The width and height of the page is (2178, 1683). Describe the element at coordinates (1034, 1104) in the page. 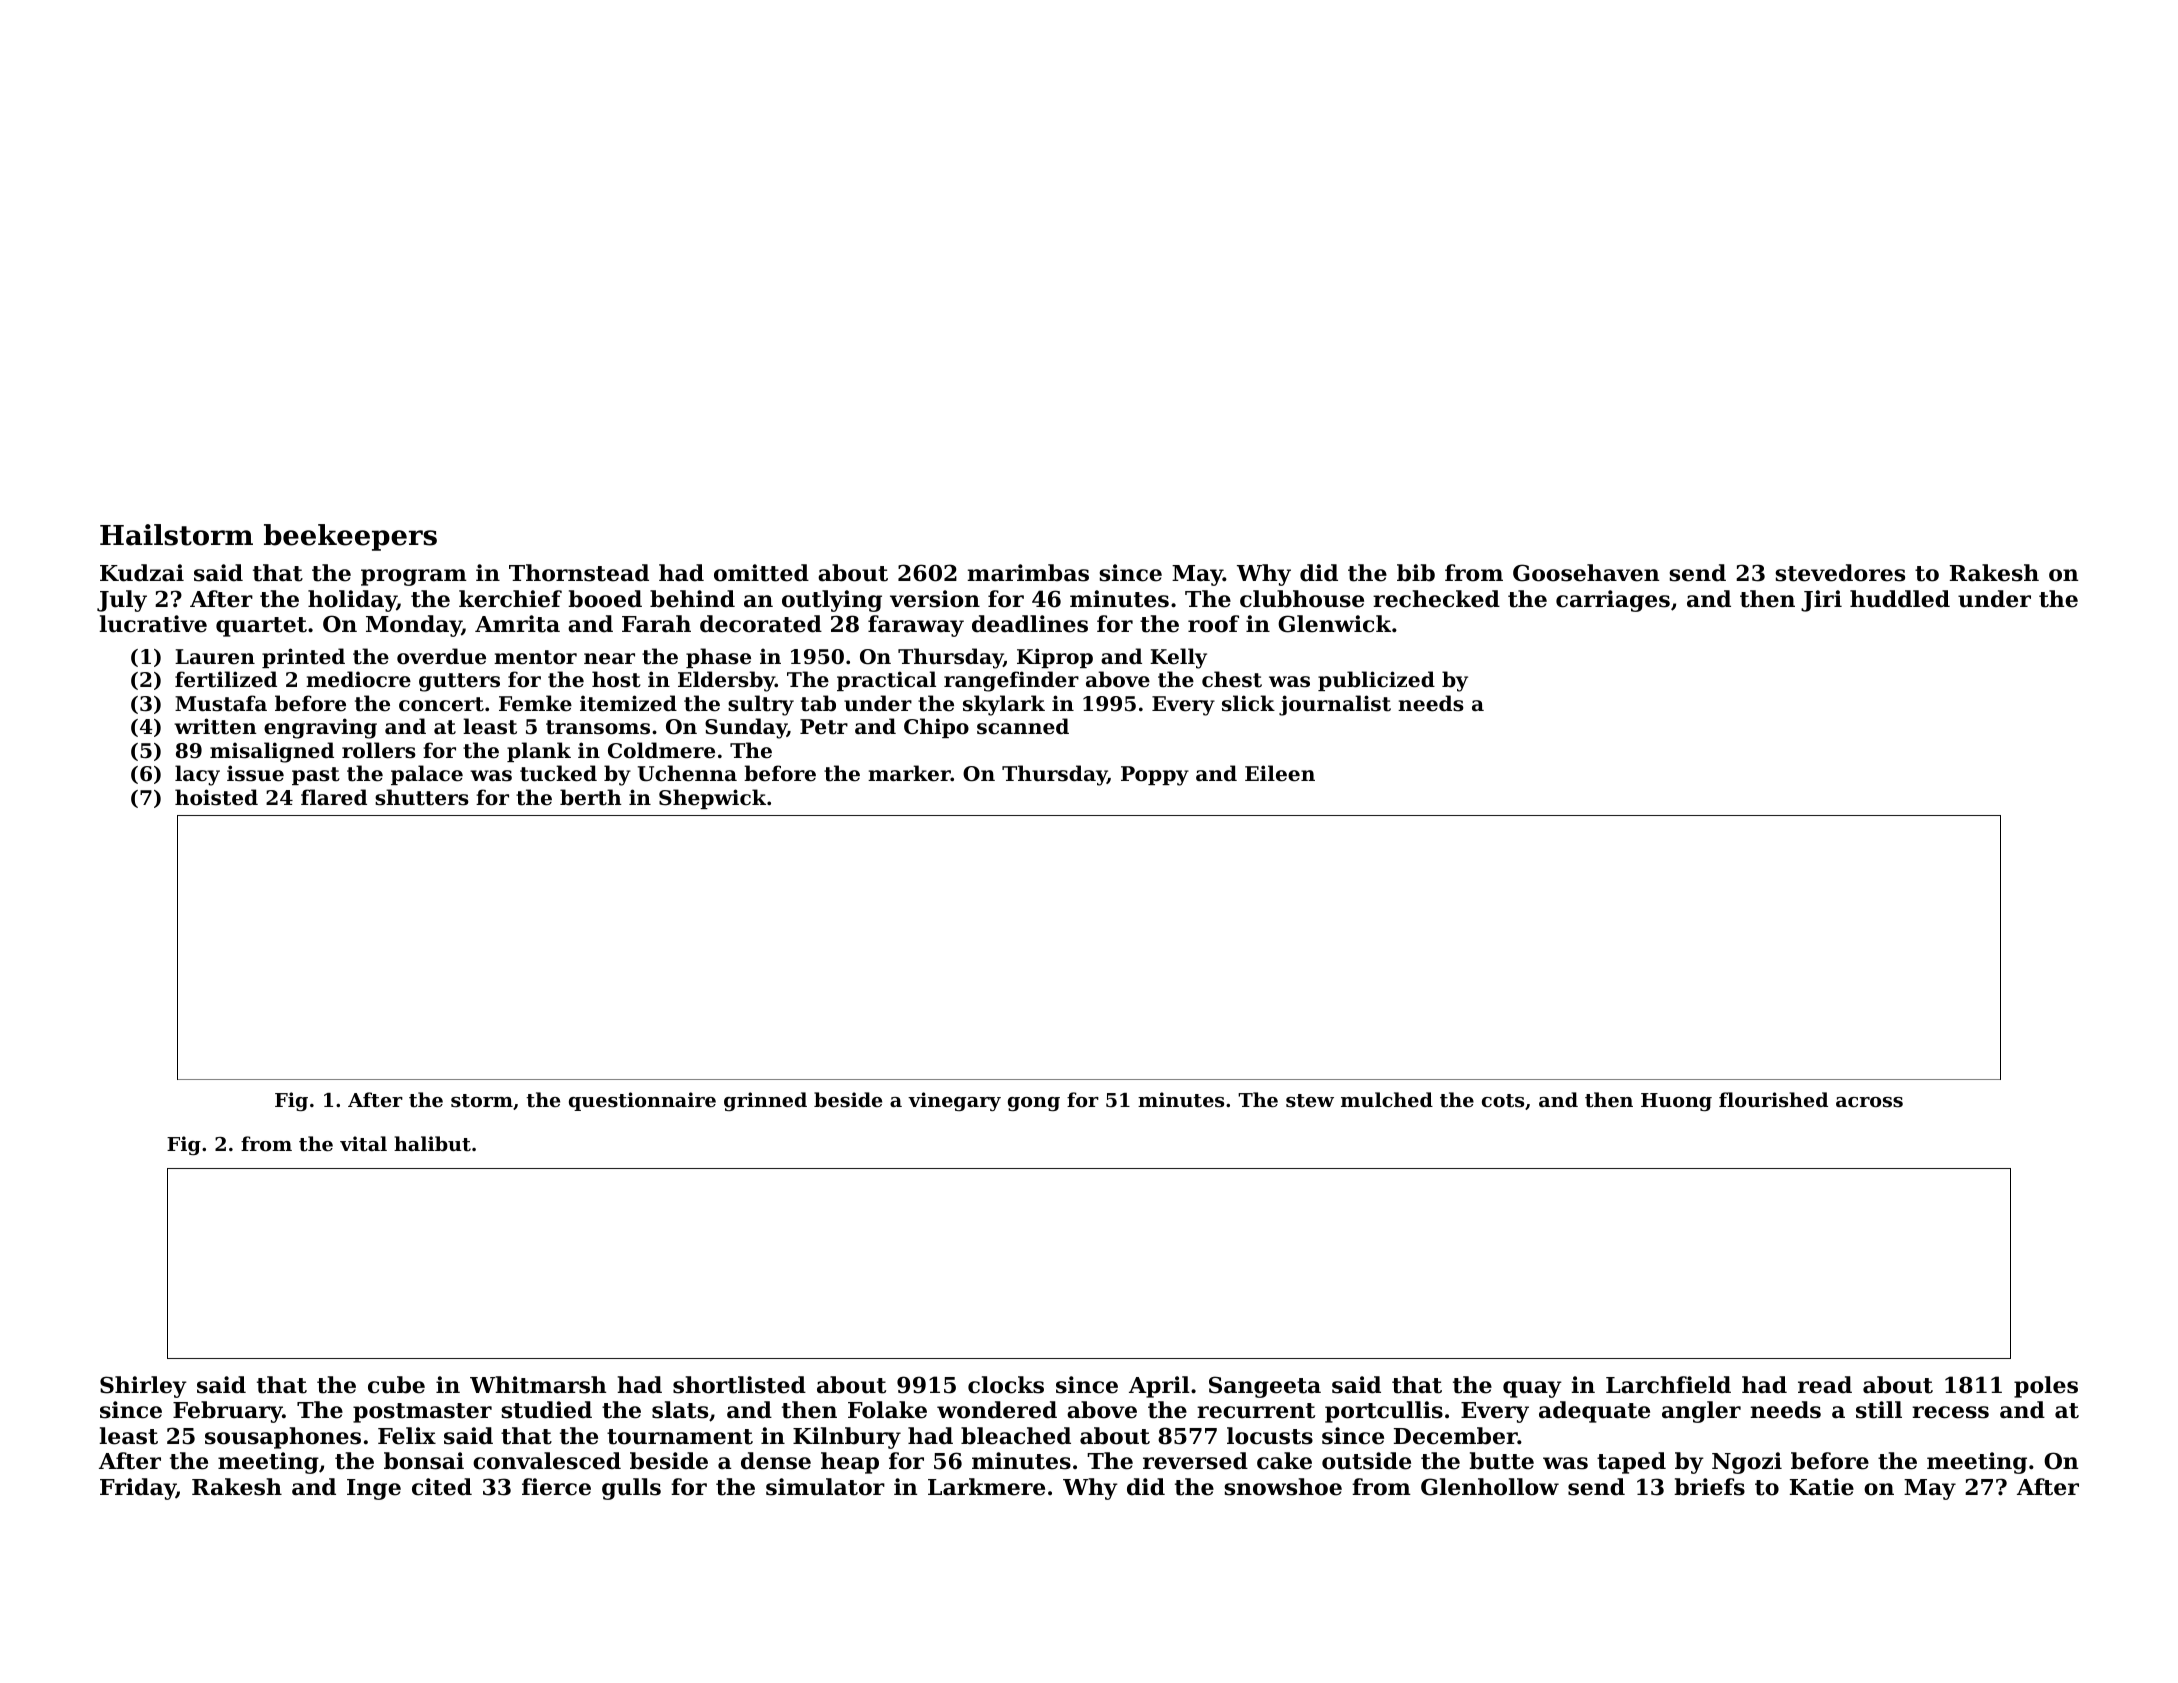

I see `gong` at that location.
